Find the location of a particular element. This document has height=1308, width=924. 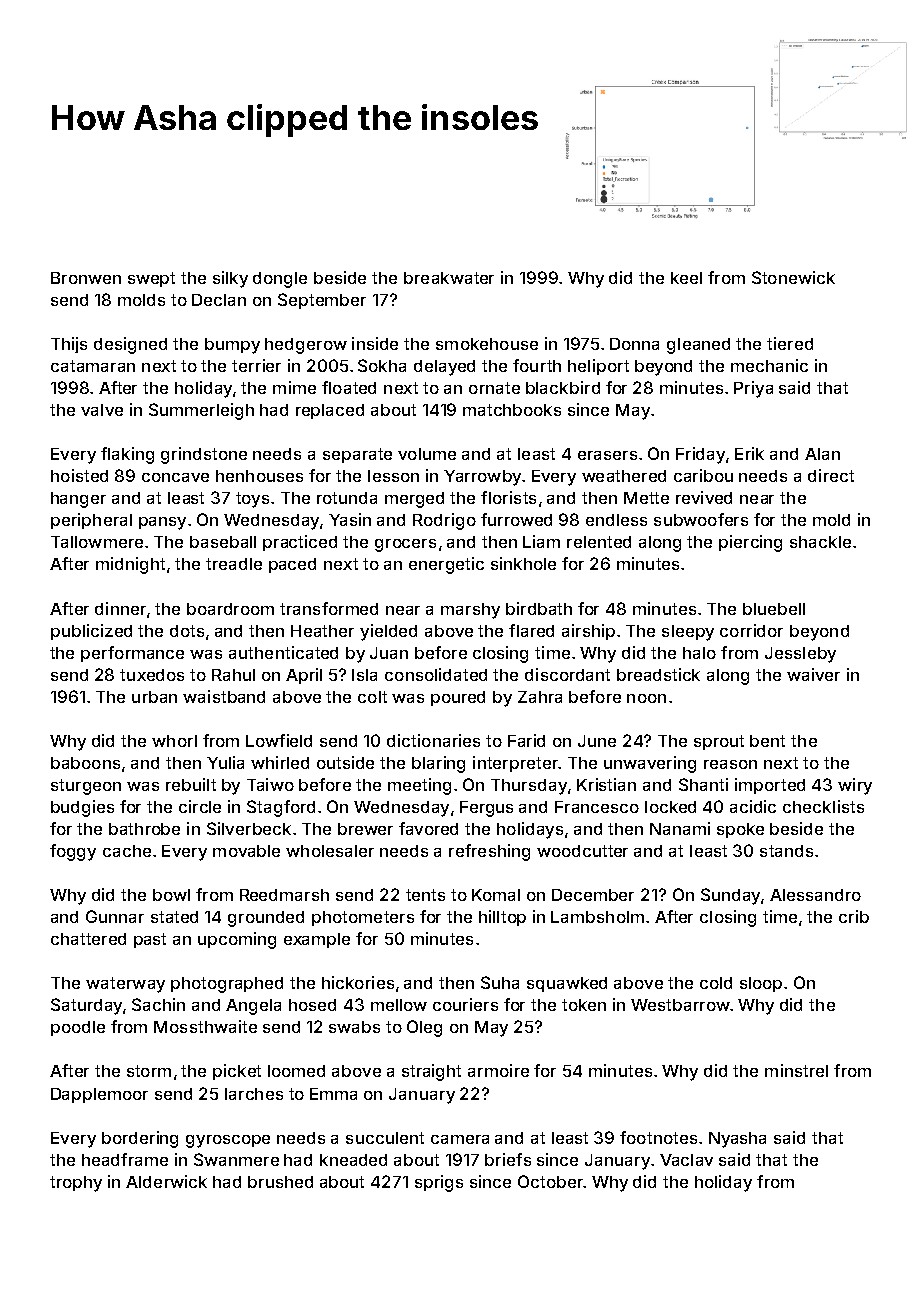

separate is located at coordinates (357, 455).
